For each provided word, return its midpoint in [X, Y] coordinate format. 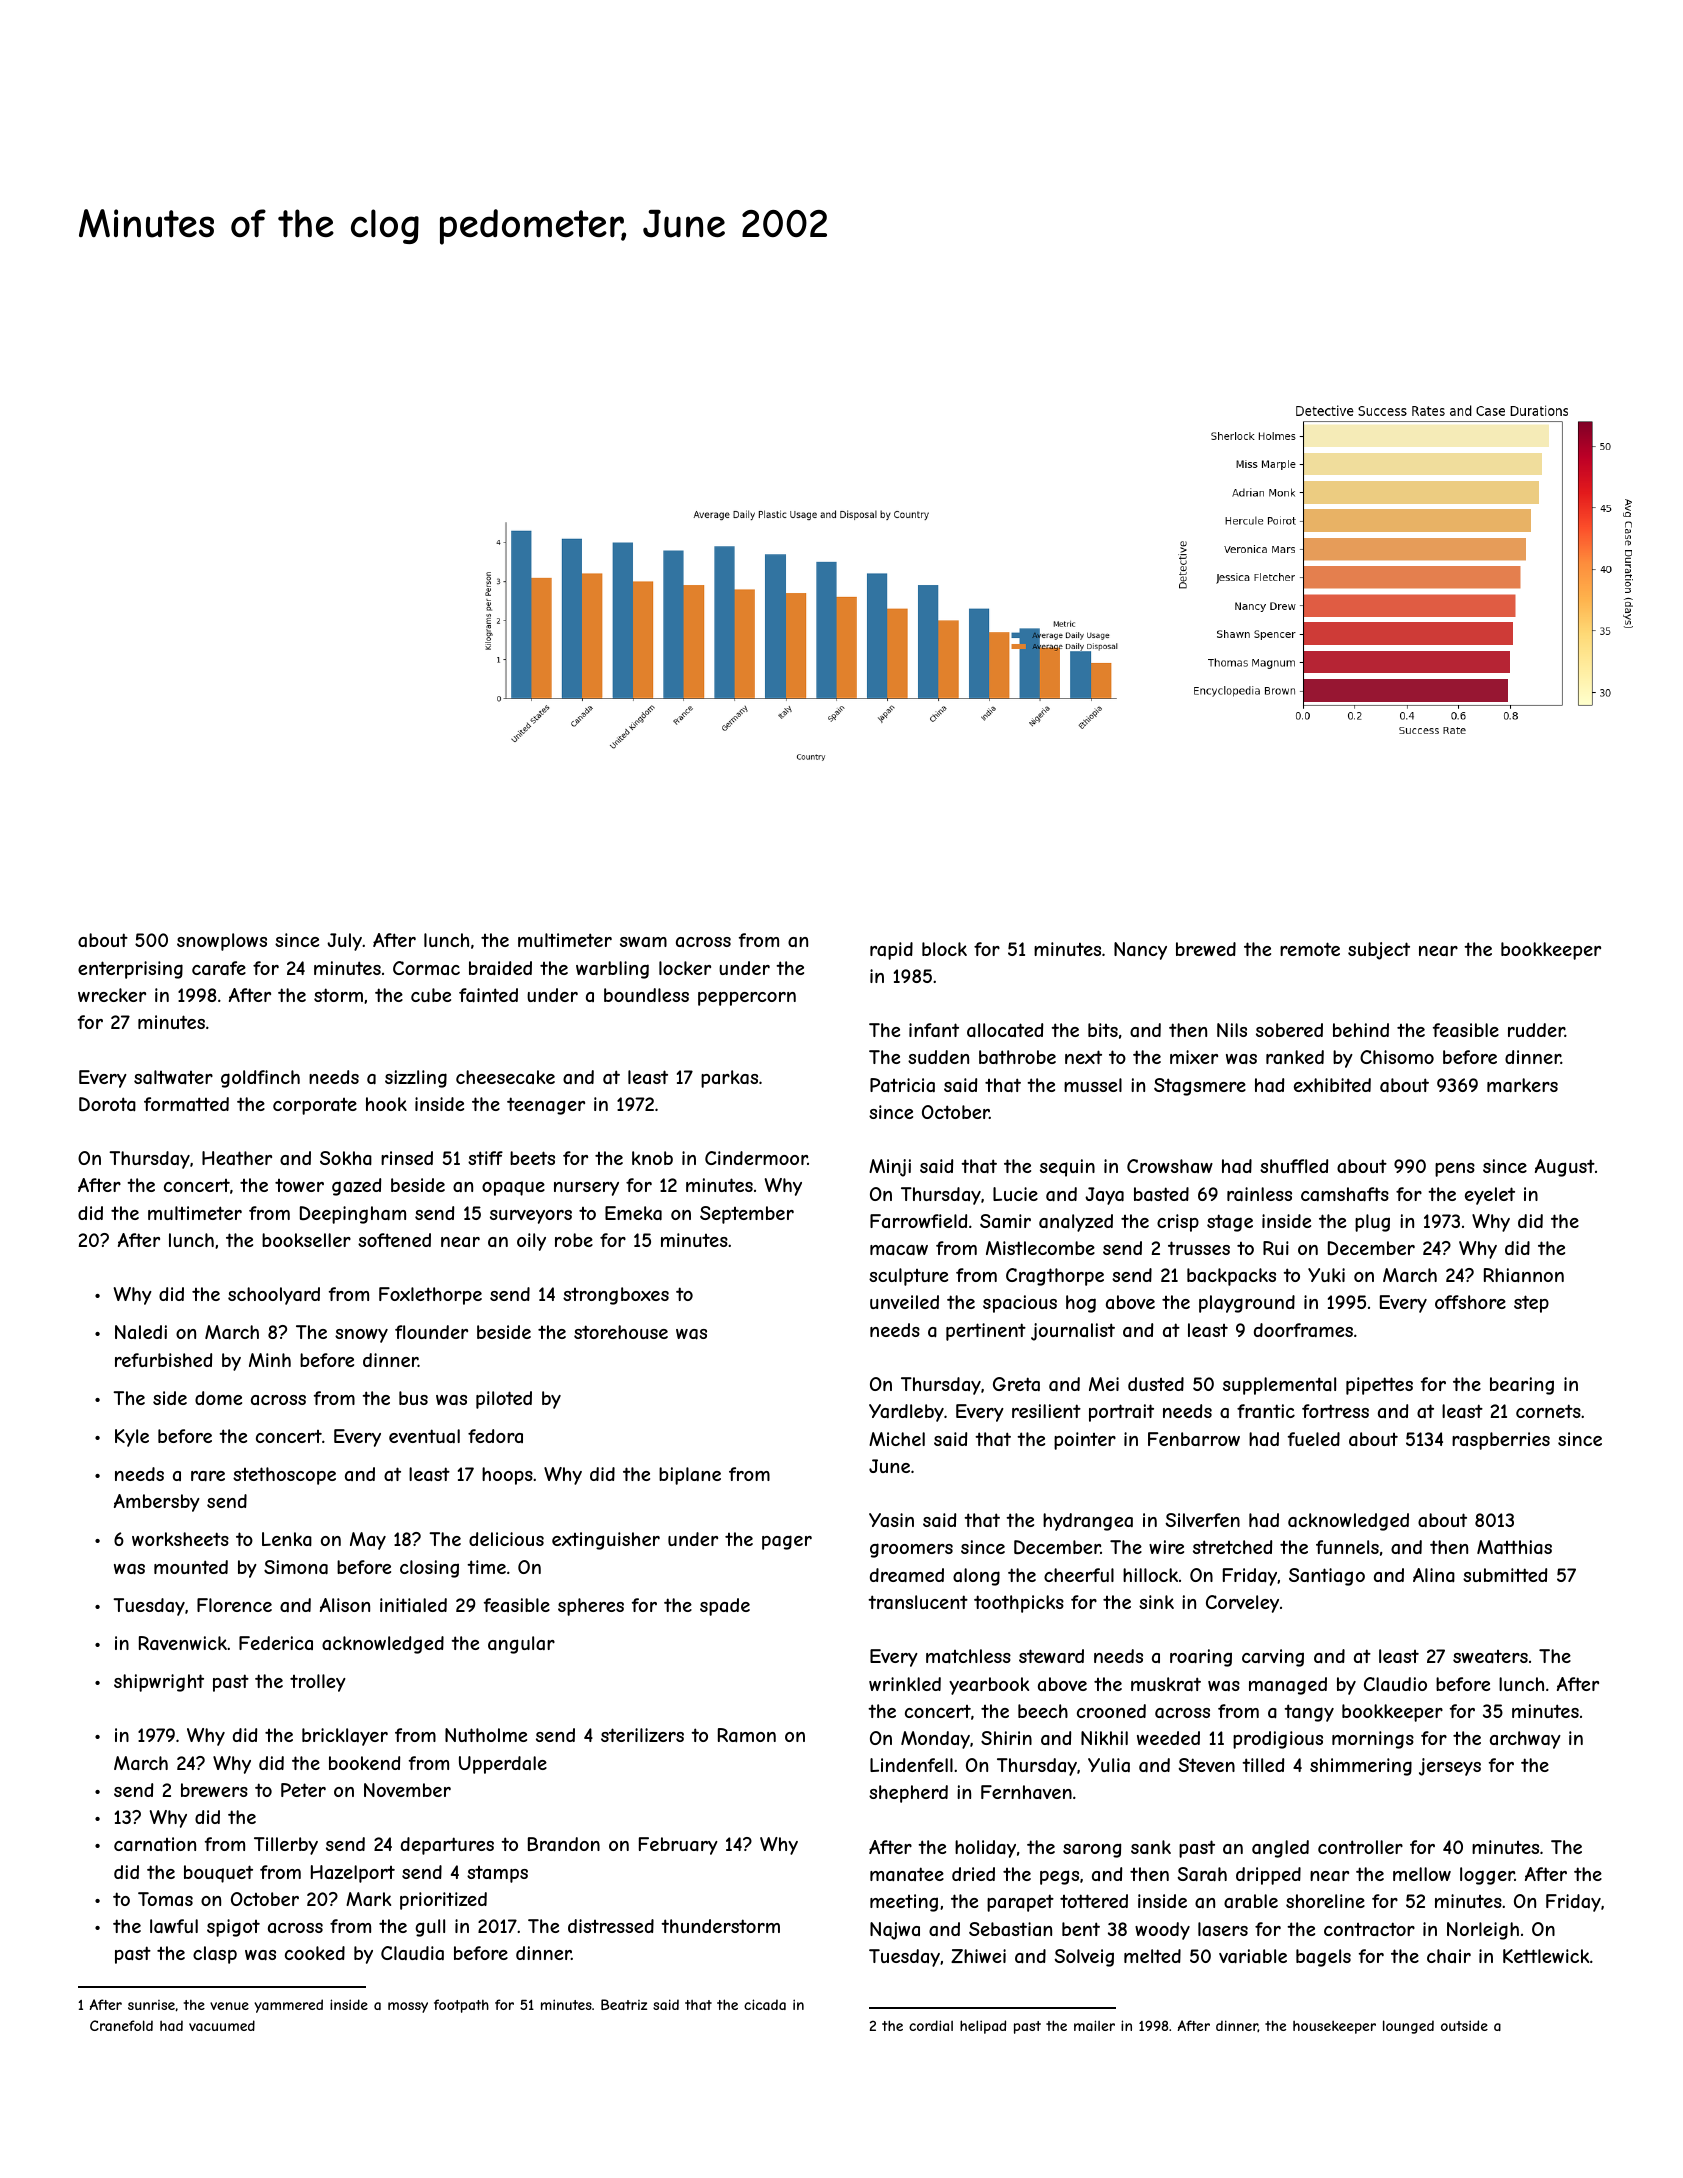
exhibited [1332, 1085]
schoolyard [274, 1296]
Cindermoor [756, 1158]
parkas [729, 1079]
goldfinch [260, 1079]
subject [1379, 951]
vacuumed [222, 2025]
